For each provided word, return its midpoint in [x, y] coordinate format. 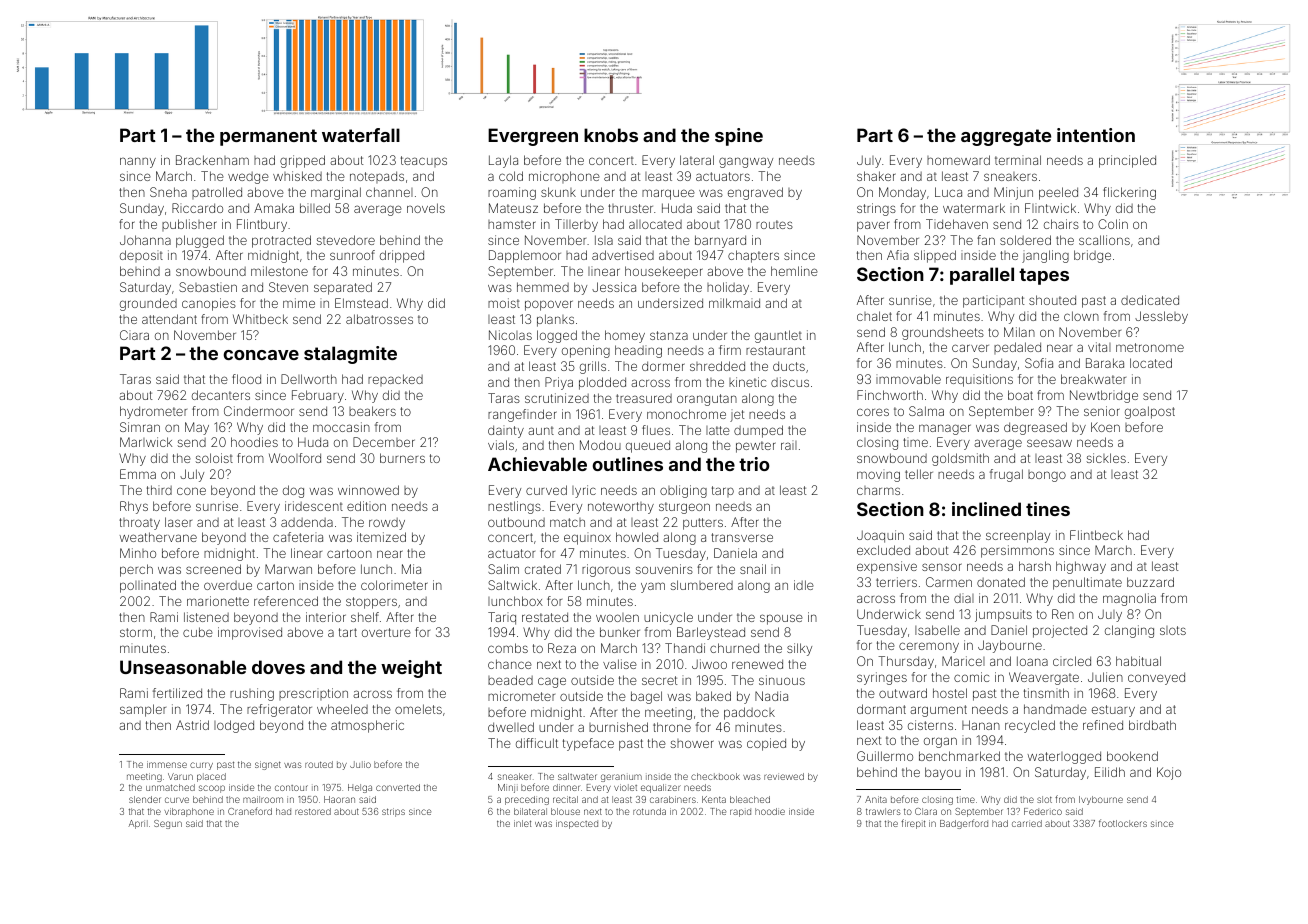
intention [1096, 135]
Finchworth [890, 395]
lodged [234, 726]
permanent [268, 137]
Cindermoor [259, 411]
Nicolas [510, 335]
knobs [611, 135]
